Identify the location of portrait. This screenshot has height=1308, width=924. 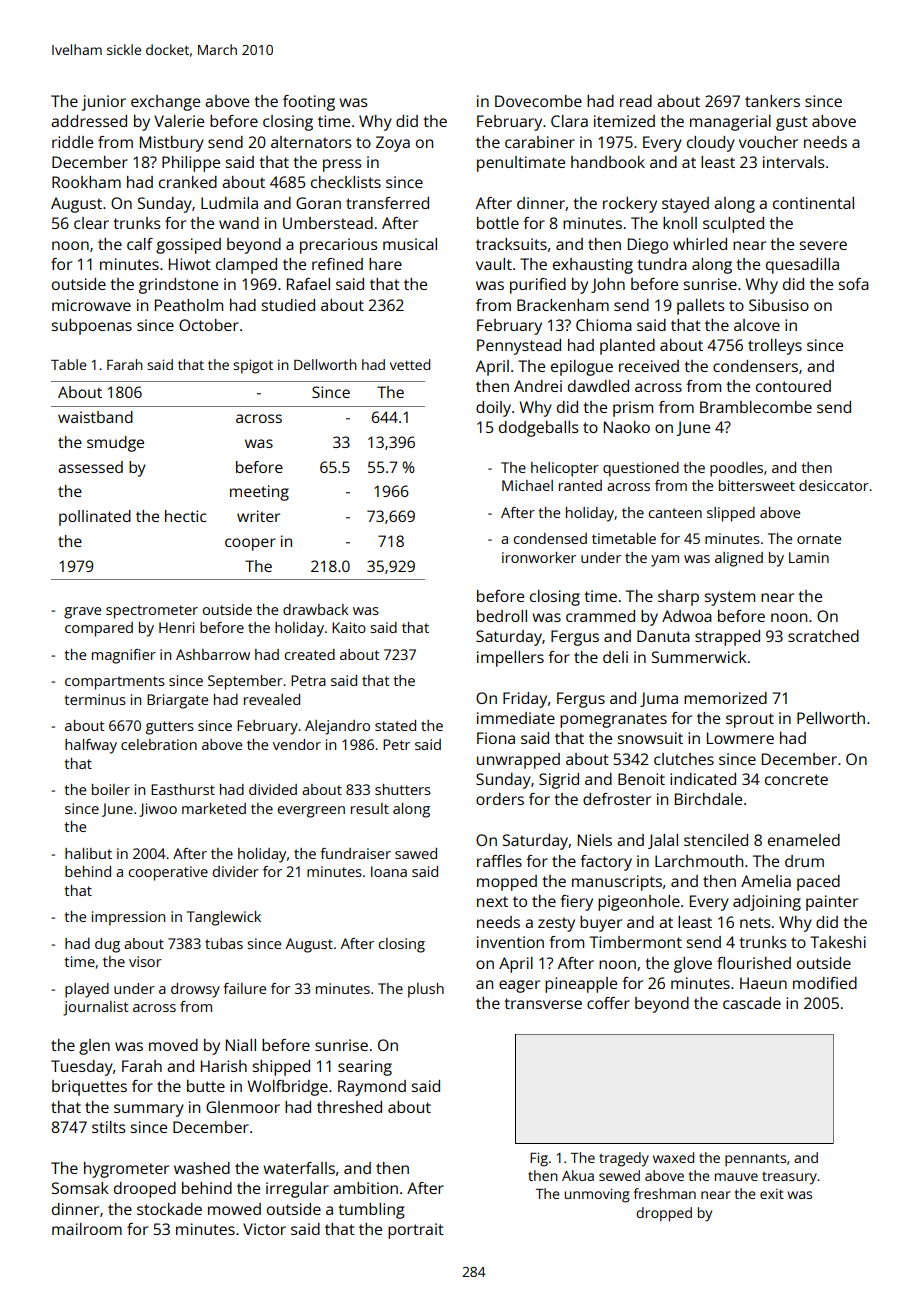
(416, 1231).
